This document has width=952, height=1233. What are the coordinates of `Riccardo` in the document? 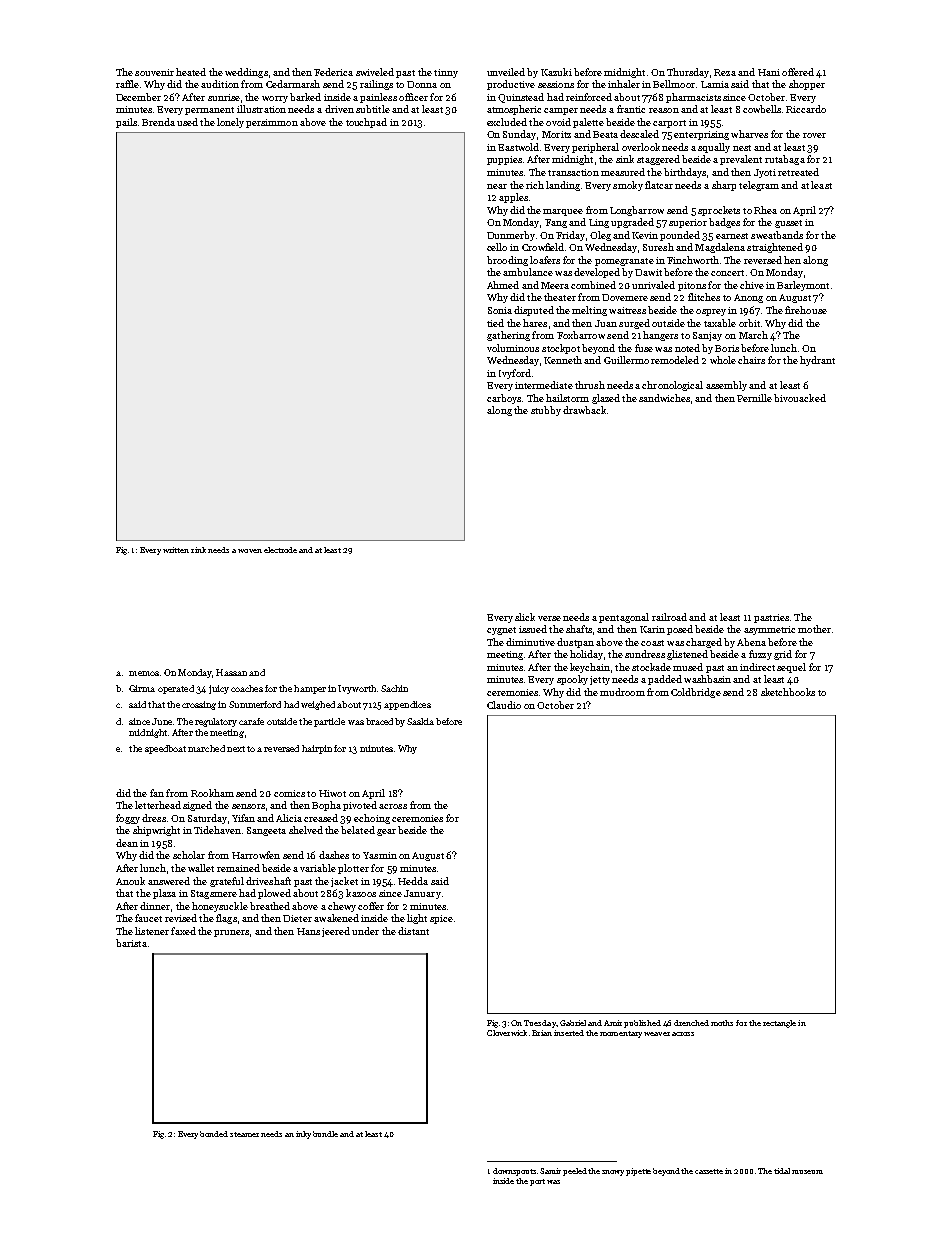 It's located at (806, 109).
